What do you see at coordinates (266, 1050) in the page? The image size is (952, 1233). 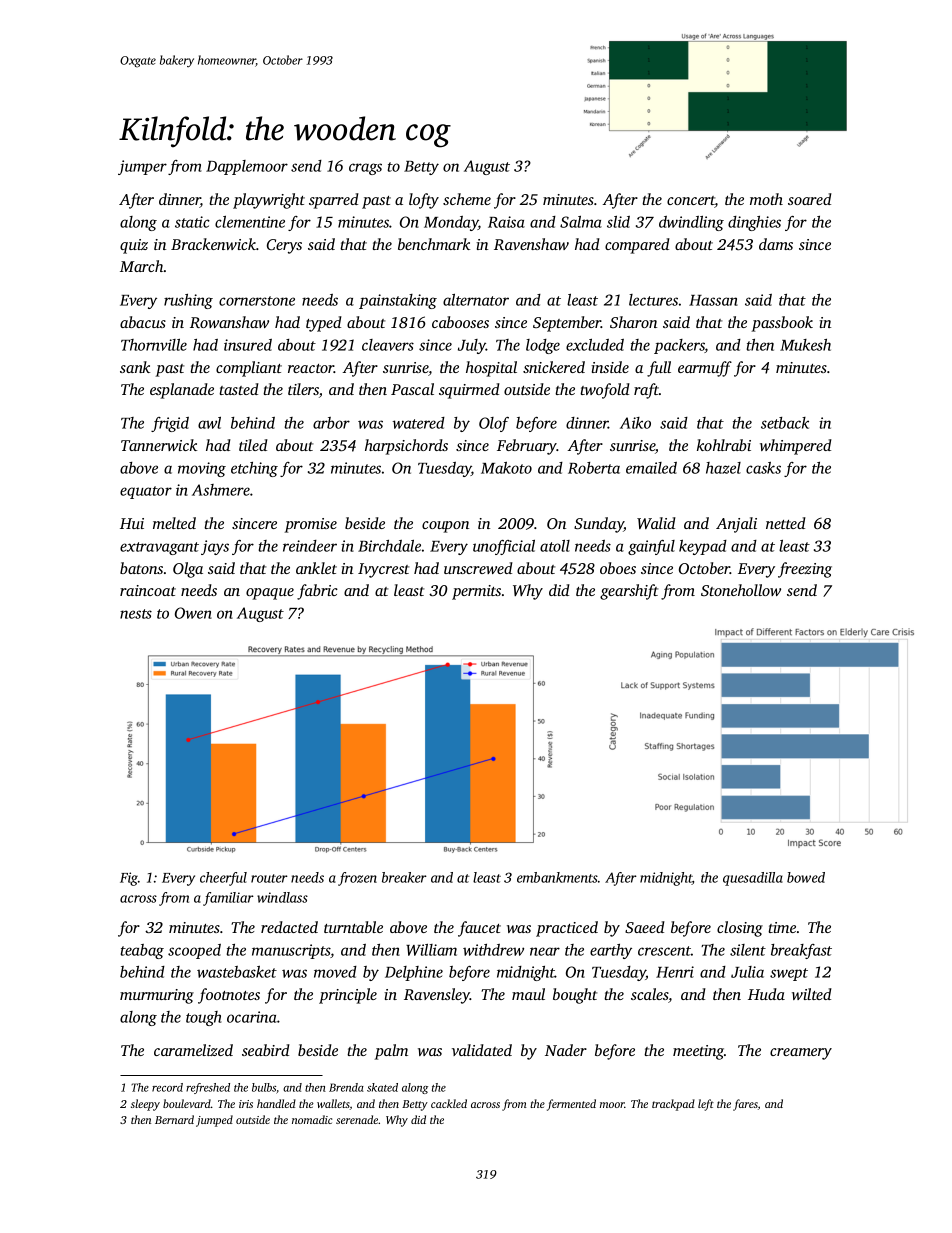 I see `seabird` at bounding box center [266, 1050].
